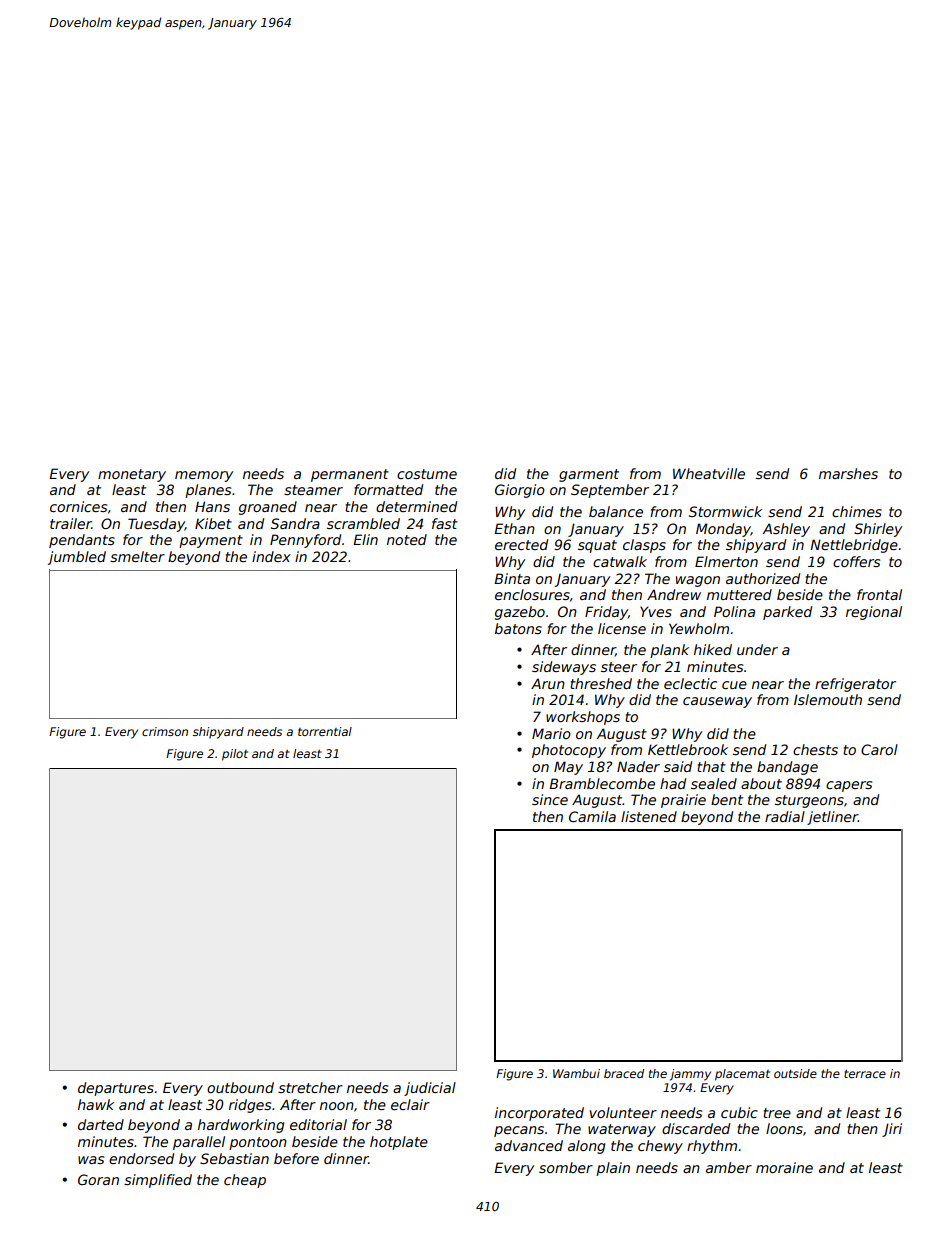 This document has width=952, height=1233. What do you see at coordinates (137, 556) in the document?
I see `smelter` at bounding box center [137, 556].
